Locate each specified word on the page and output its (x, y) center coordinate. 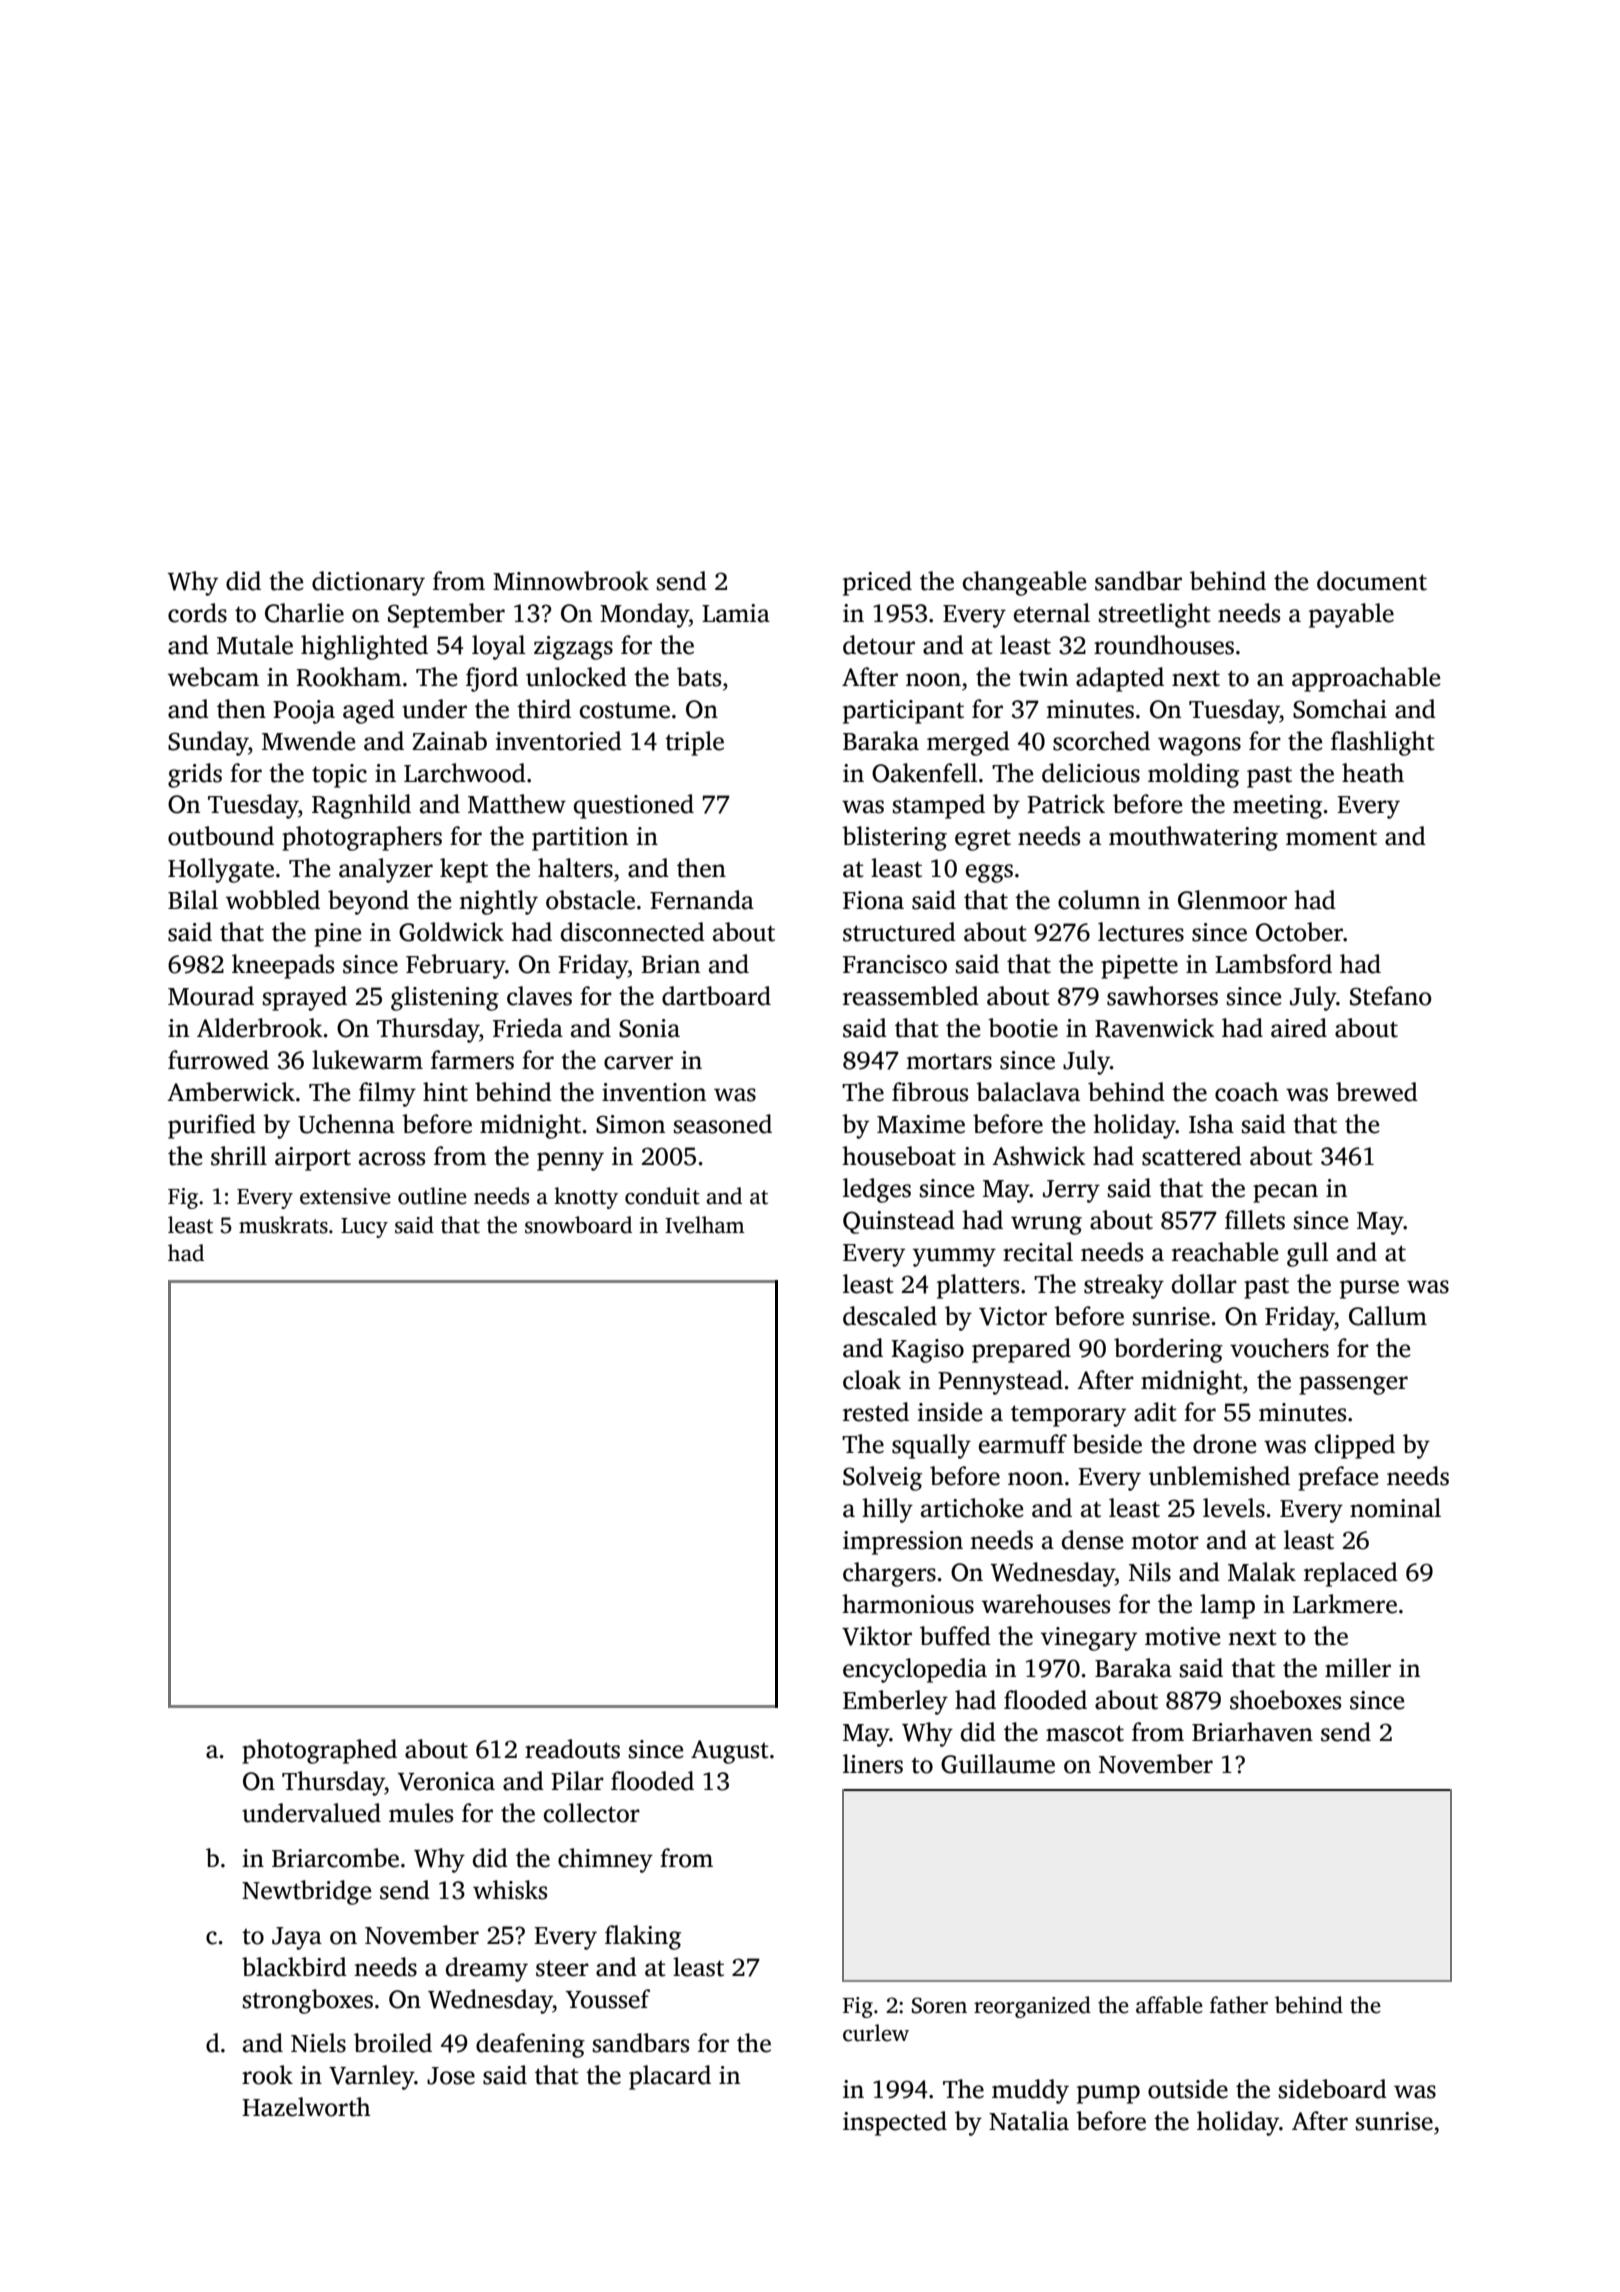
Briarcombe (335, 1858)
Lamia (736, 613)
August (730, 1752)
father (1239, 2005)
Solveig (882, 1478)
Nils (1150, 1572)
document (1372, 581)
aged (369, 711)
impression (903, 1543)
